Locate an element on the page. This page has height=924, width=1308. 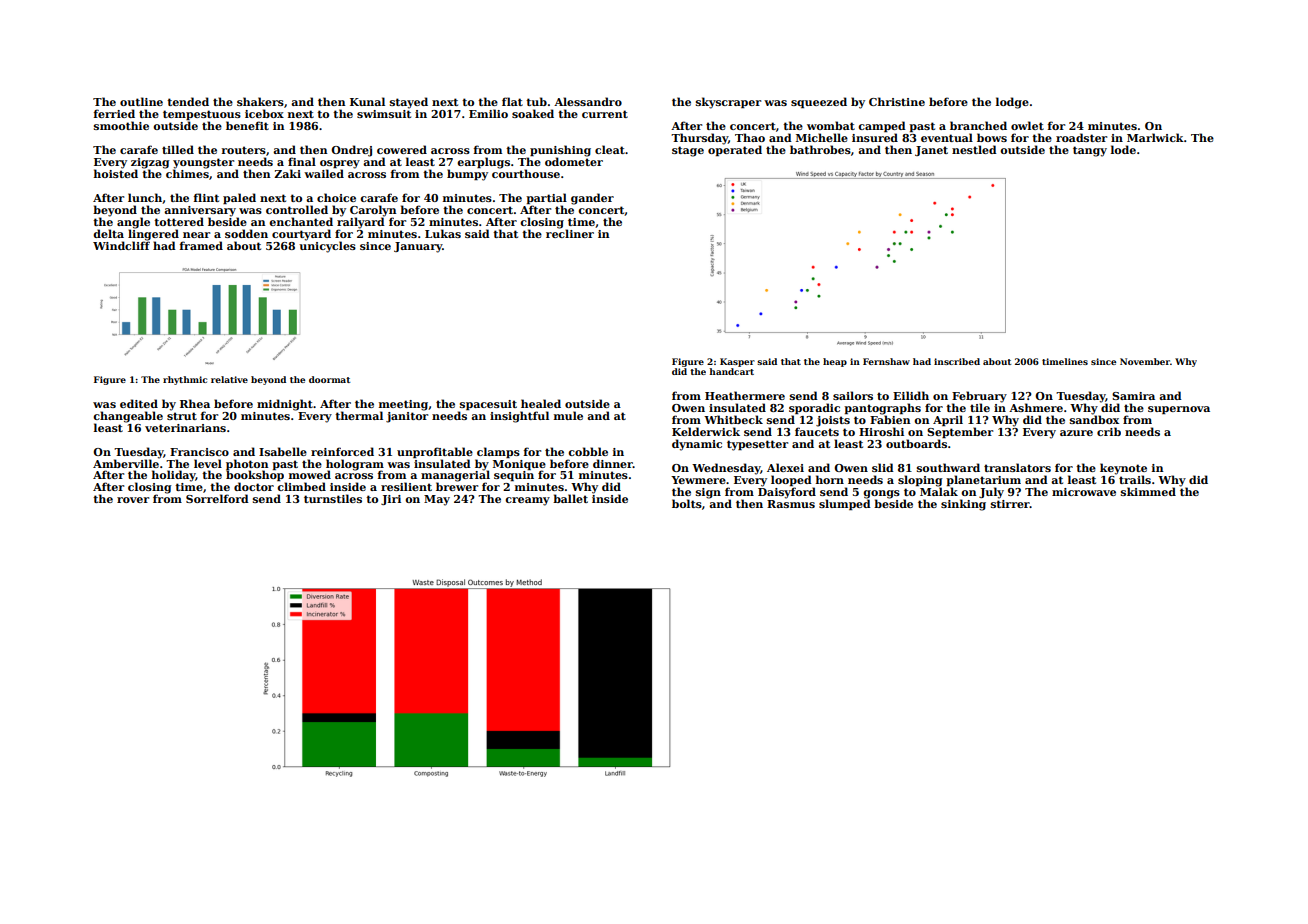
lodge is located at coordinates (1012, 103).
